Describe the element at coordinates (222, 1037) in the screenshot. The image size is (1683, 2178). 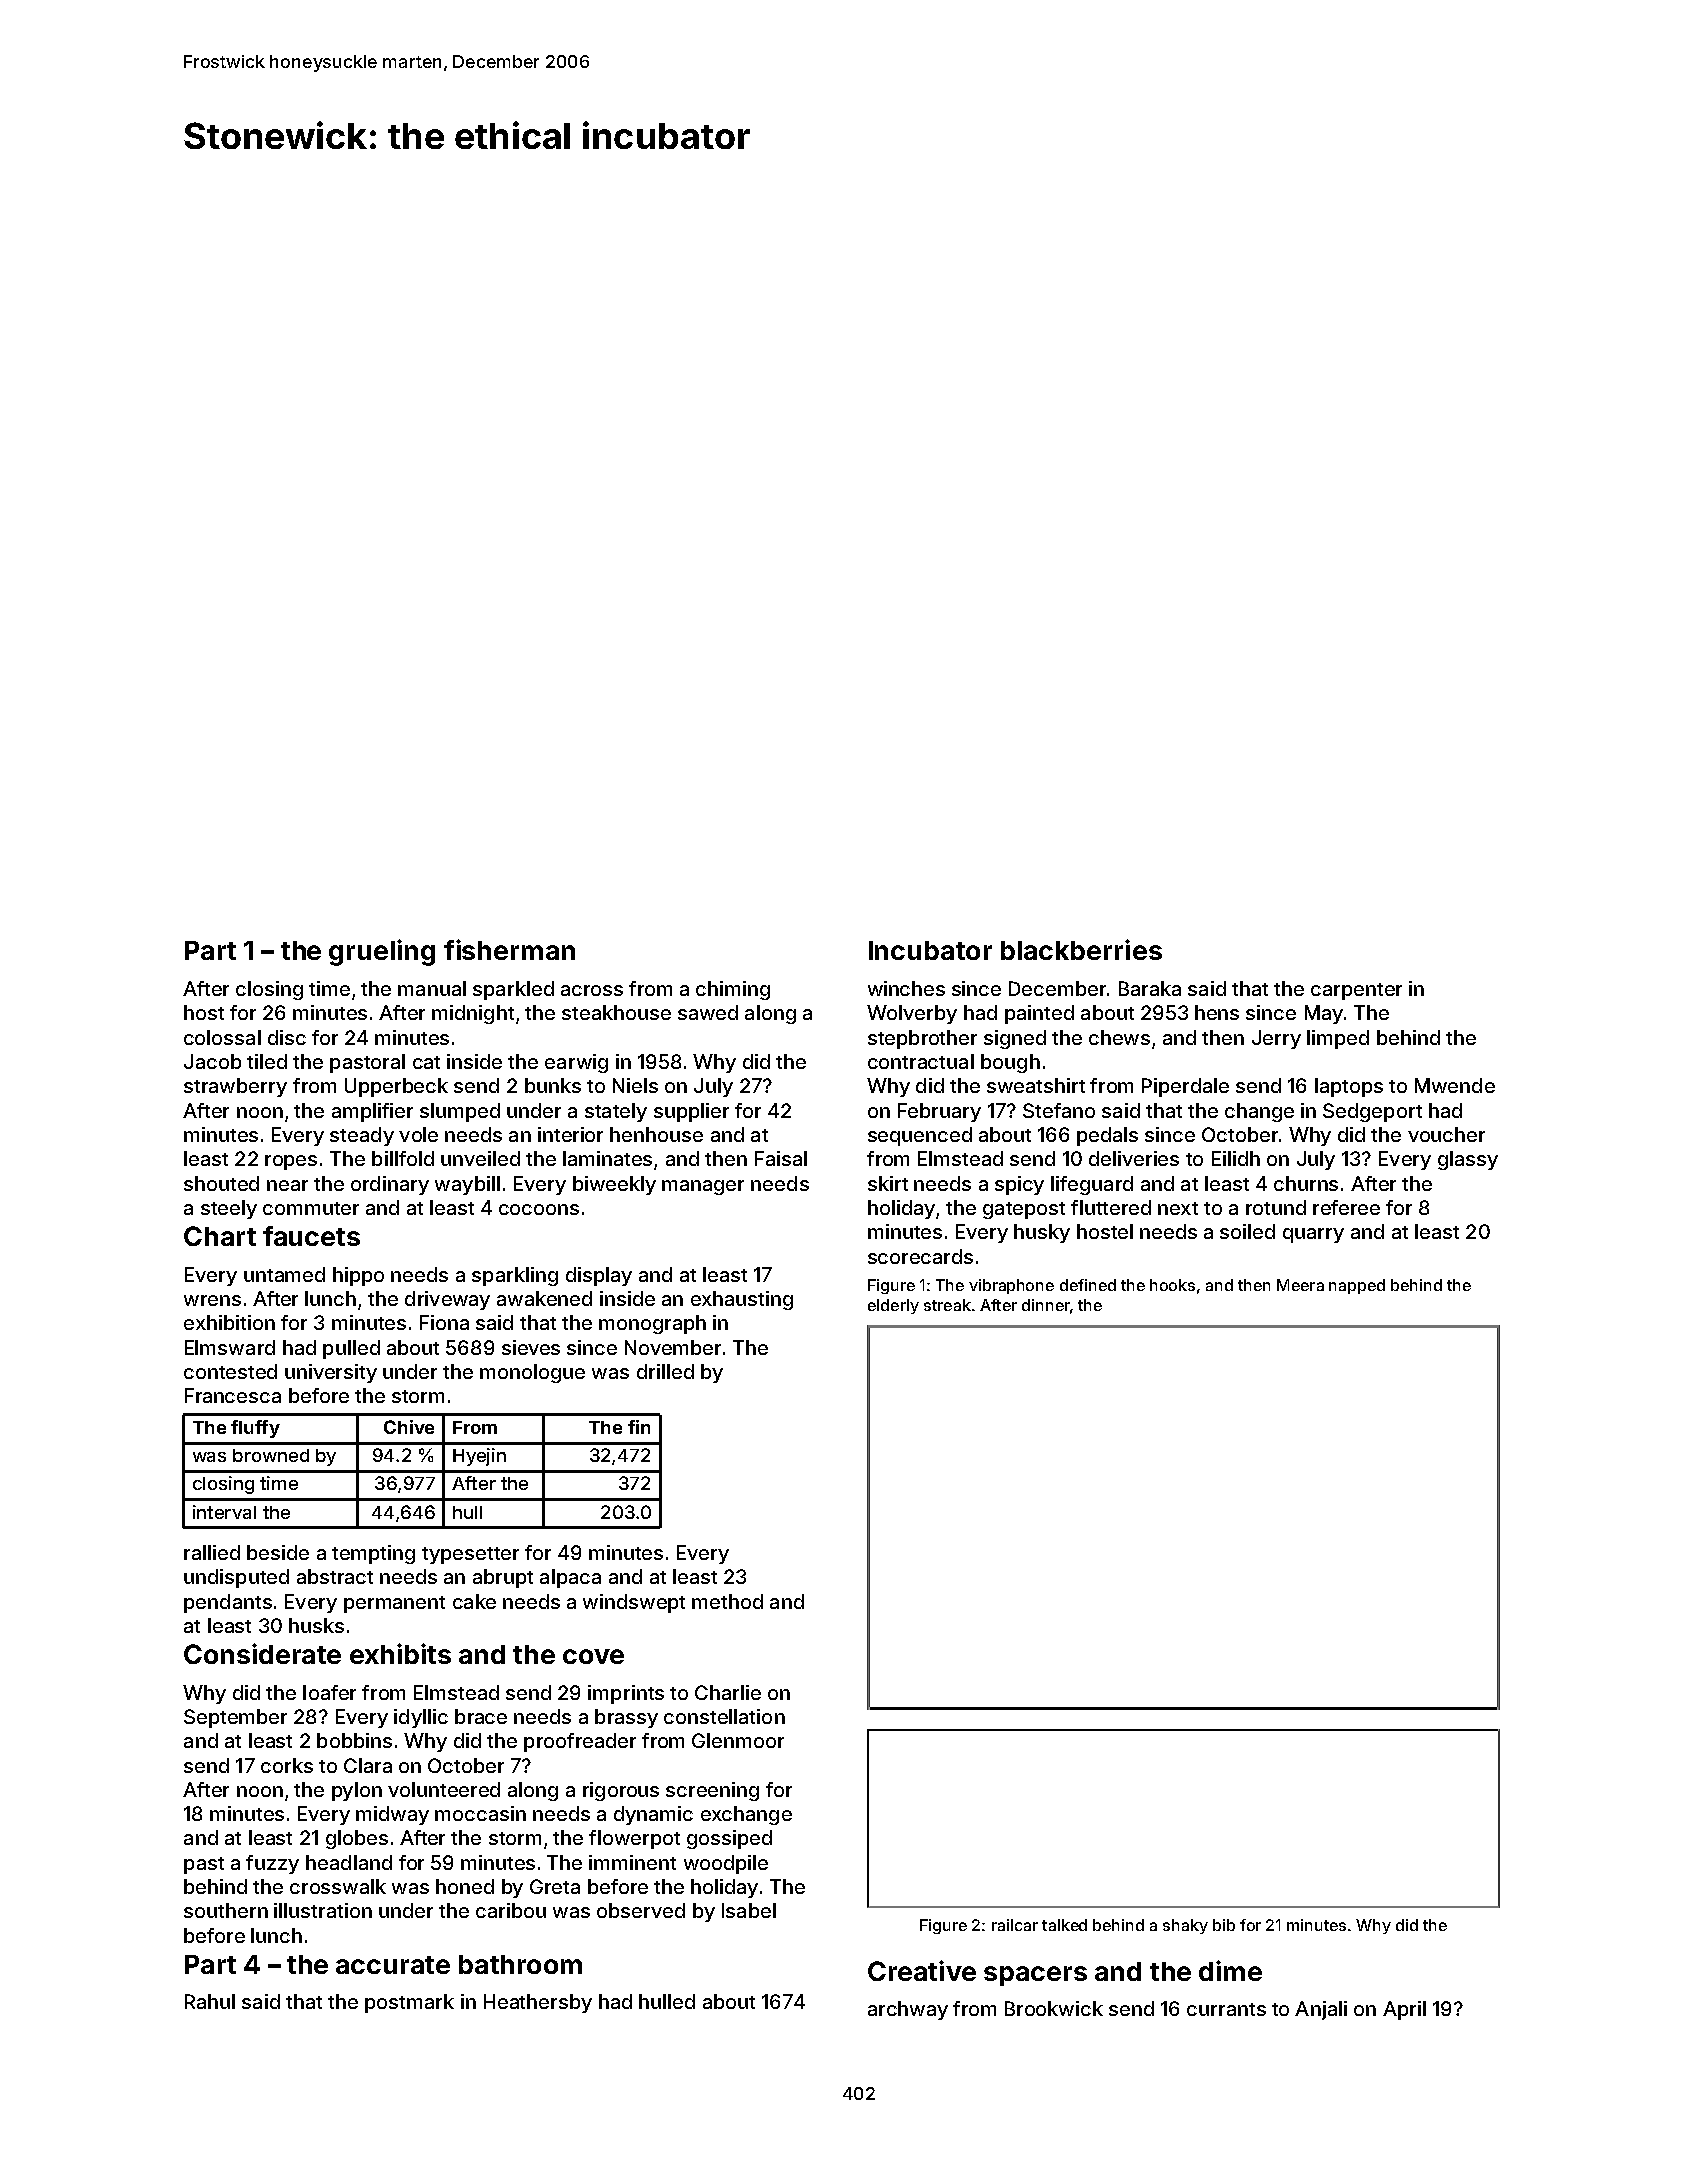
I see `colossal` at that location.
